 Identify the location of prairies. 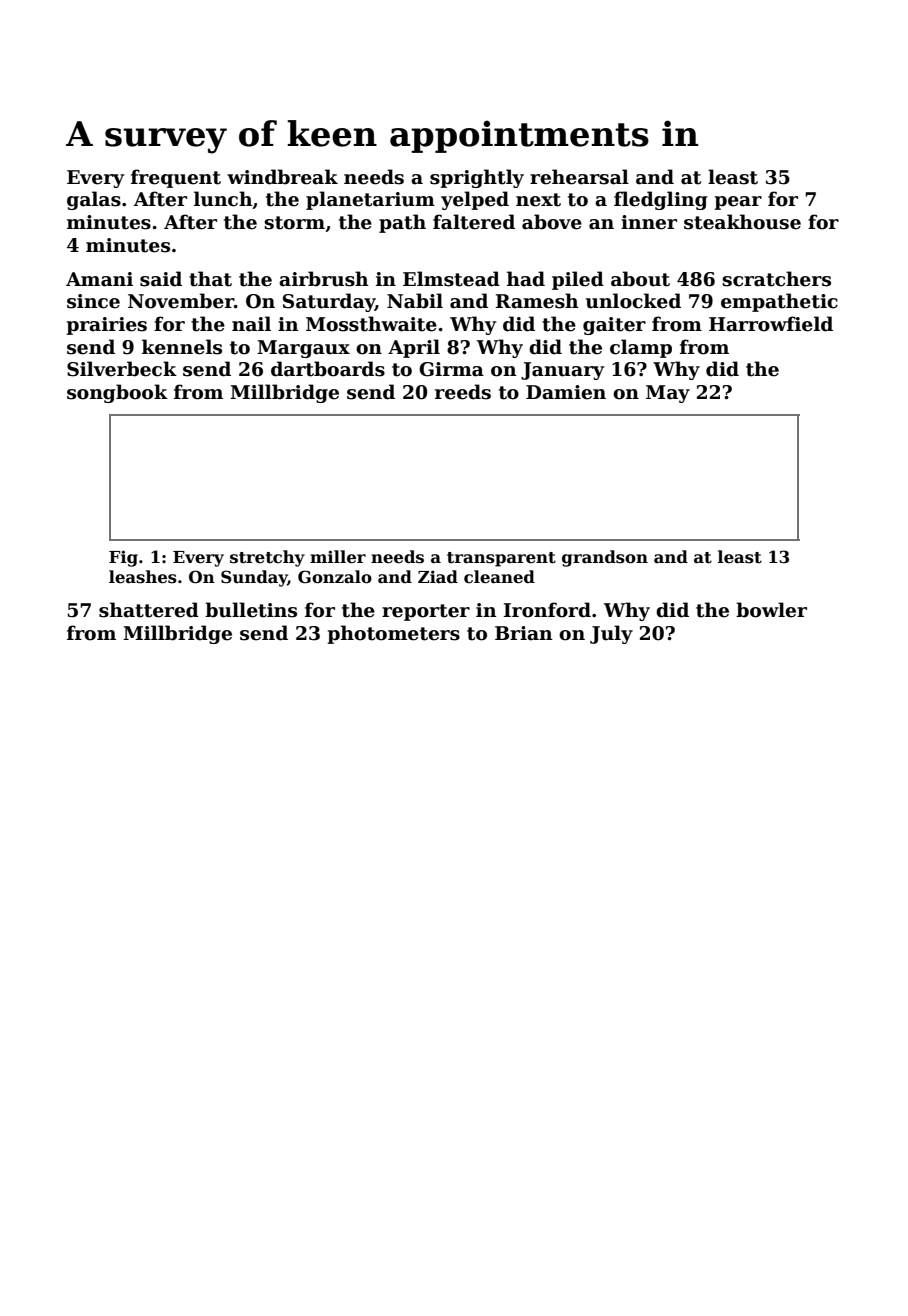
(106, 326).
